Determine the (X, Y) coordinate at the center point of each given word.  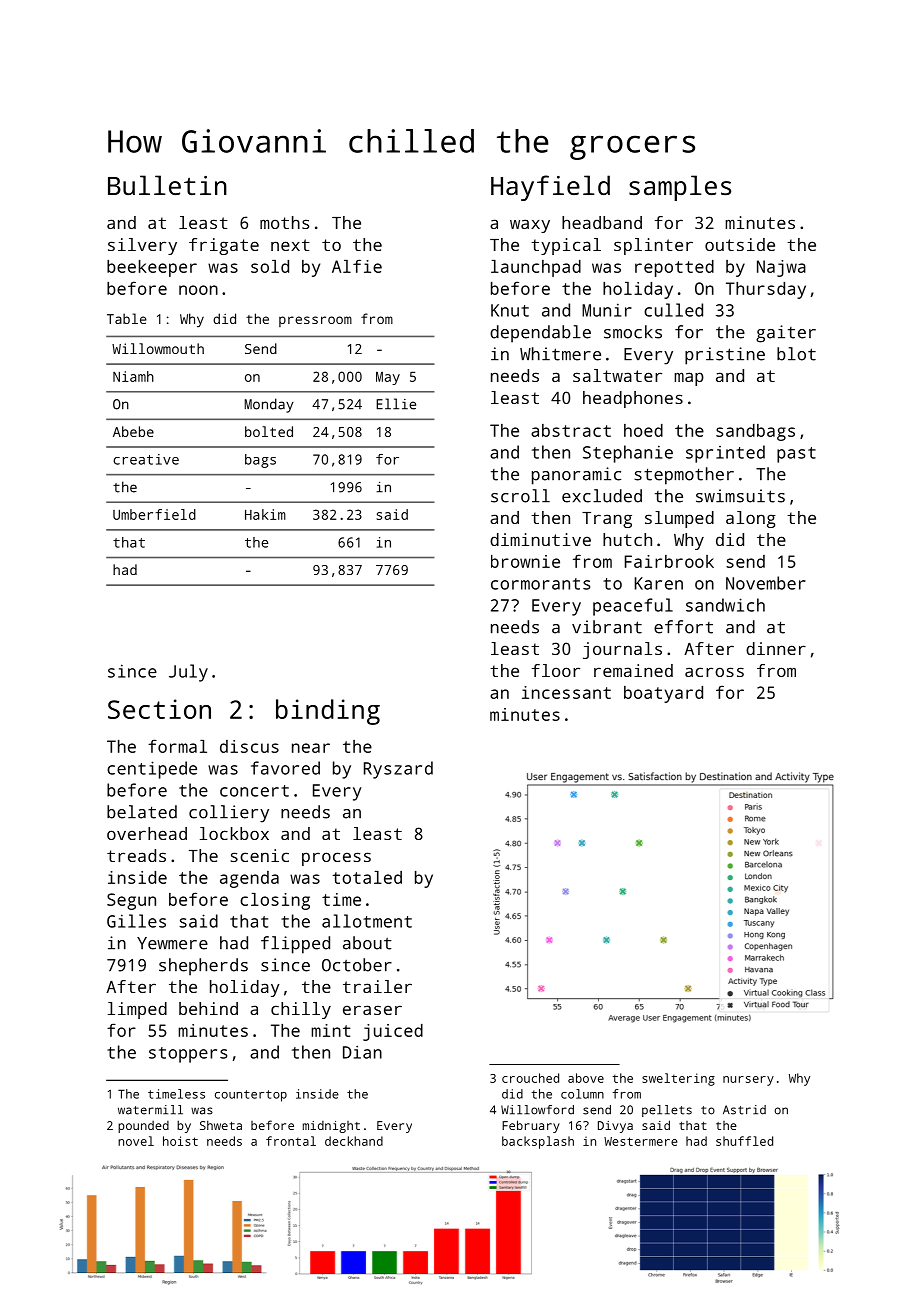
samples (680, 188)
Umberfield (154, 514)
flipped (295, 945)
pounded (143, 1127)
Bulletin (167, 185)
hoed (643, 430)
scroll (520, 496)
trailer (377, 986)
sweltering (678, 1079)
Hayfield (550, 188)
